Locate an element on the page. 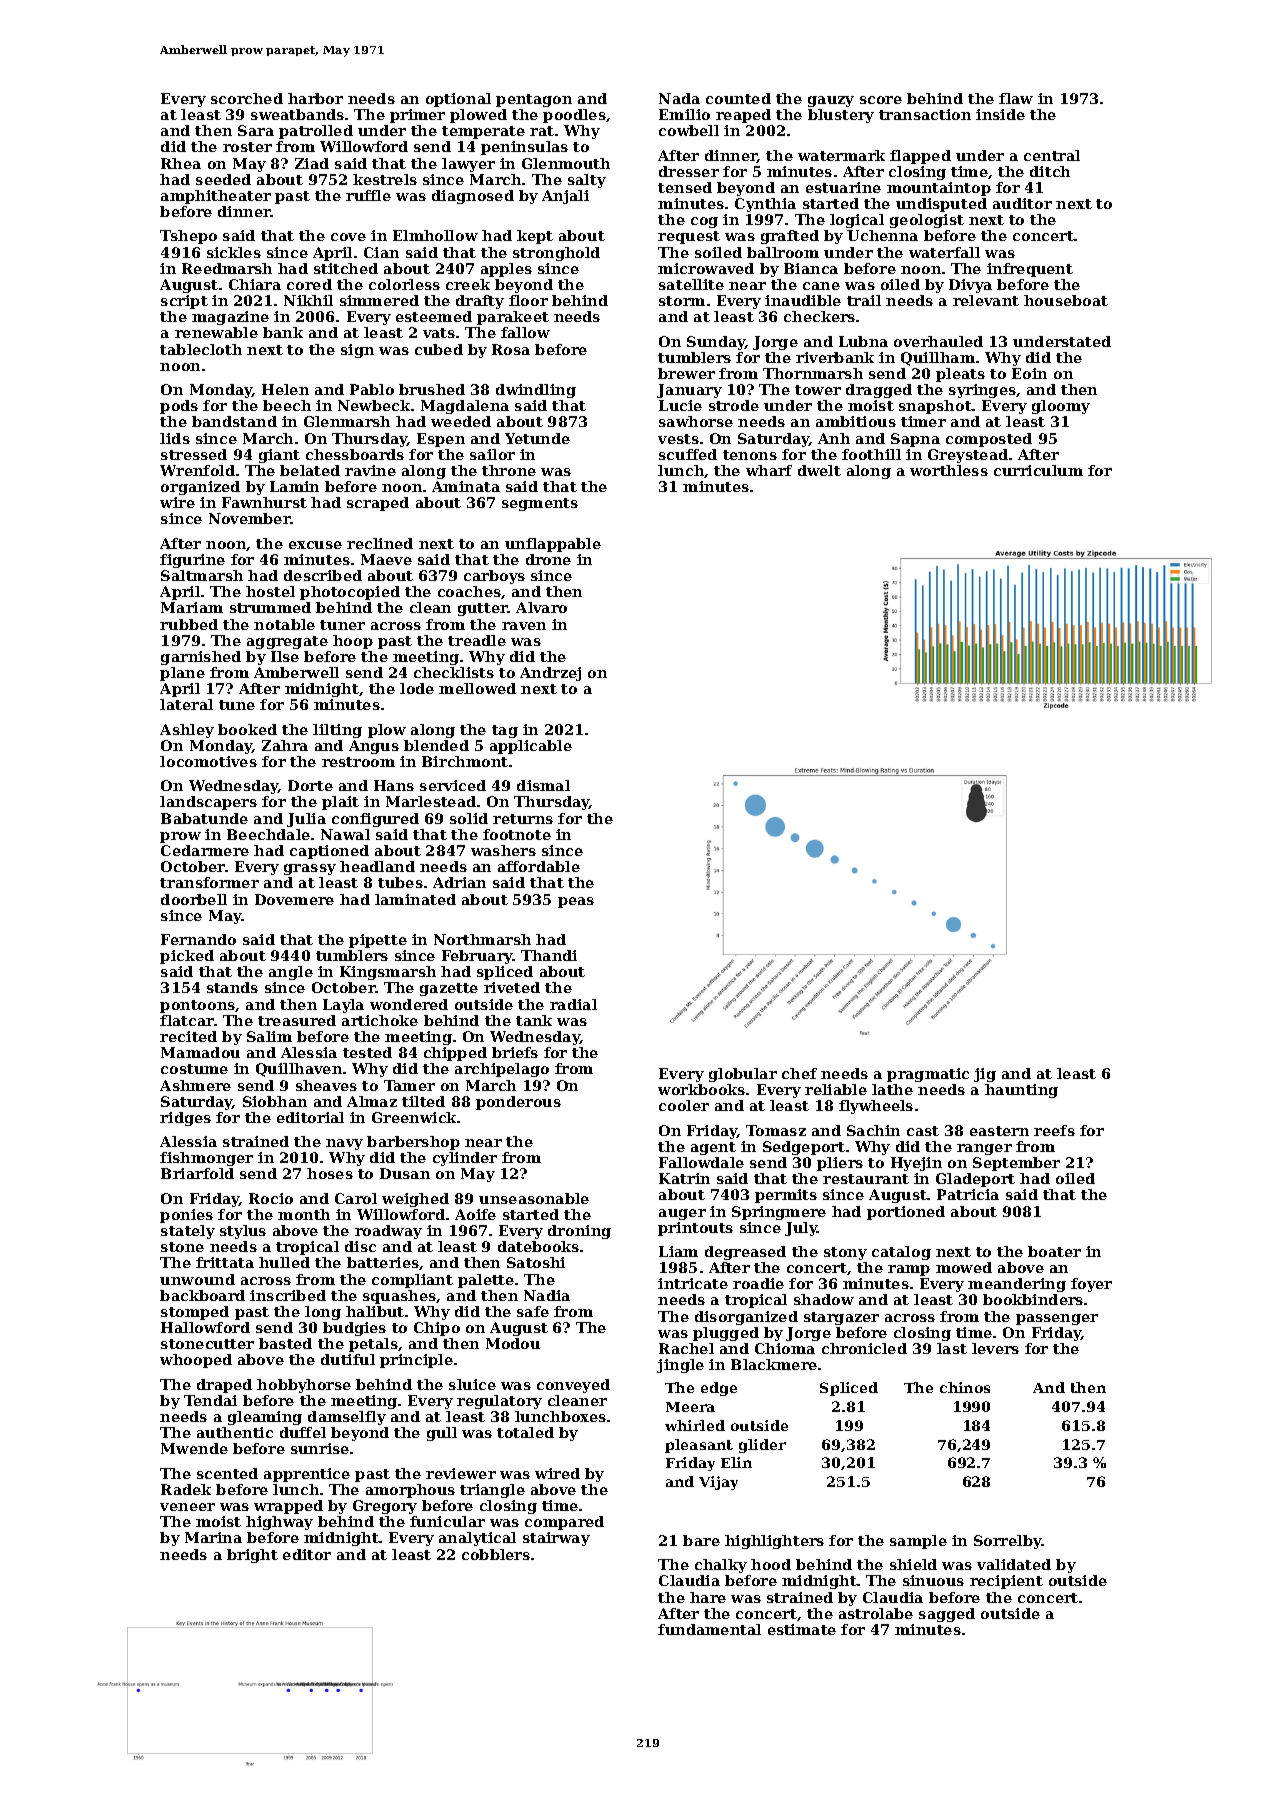 The height and width of the document is (1801, 1274). harbor is located at coordinates (315, 98).
